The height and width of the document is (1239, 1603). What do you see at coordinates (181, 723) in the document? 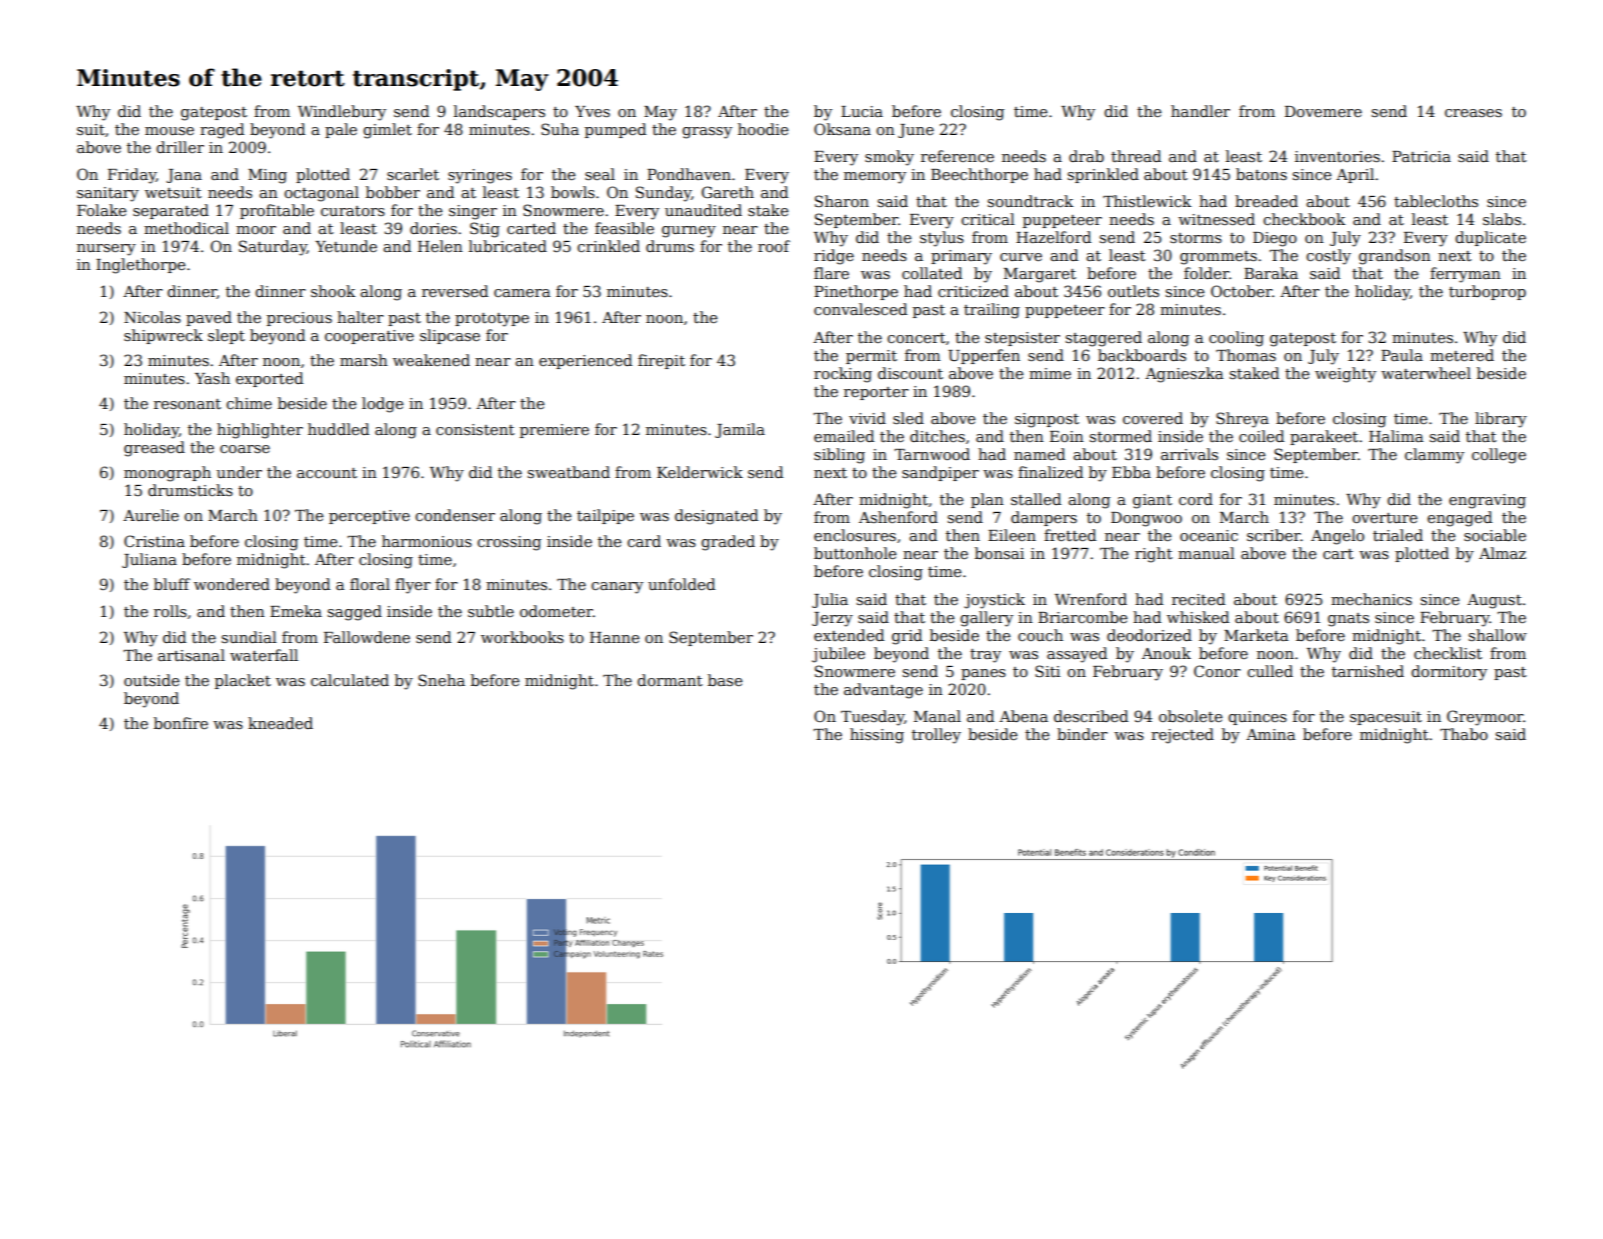
I see `bonfire` at bounding box center [181, 723].
